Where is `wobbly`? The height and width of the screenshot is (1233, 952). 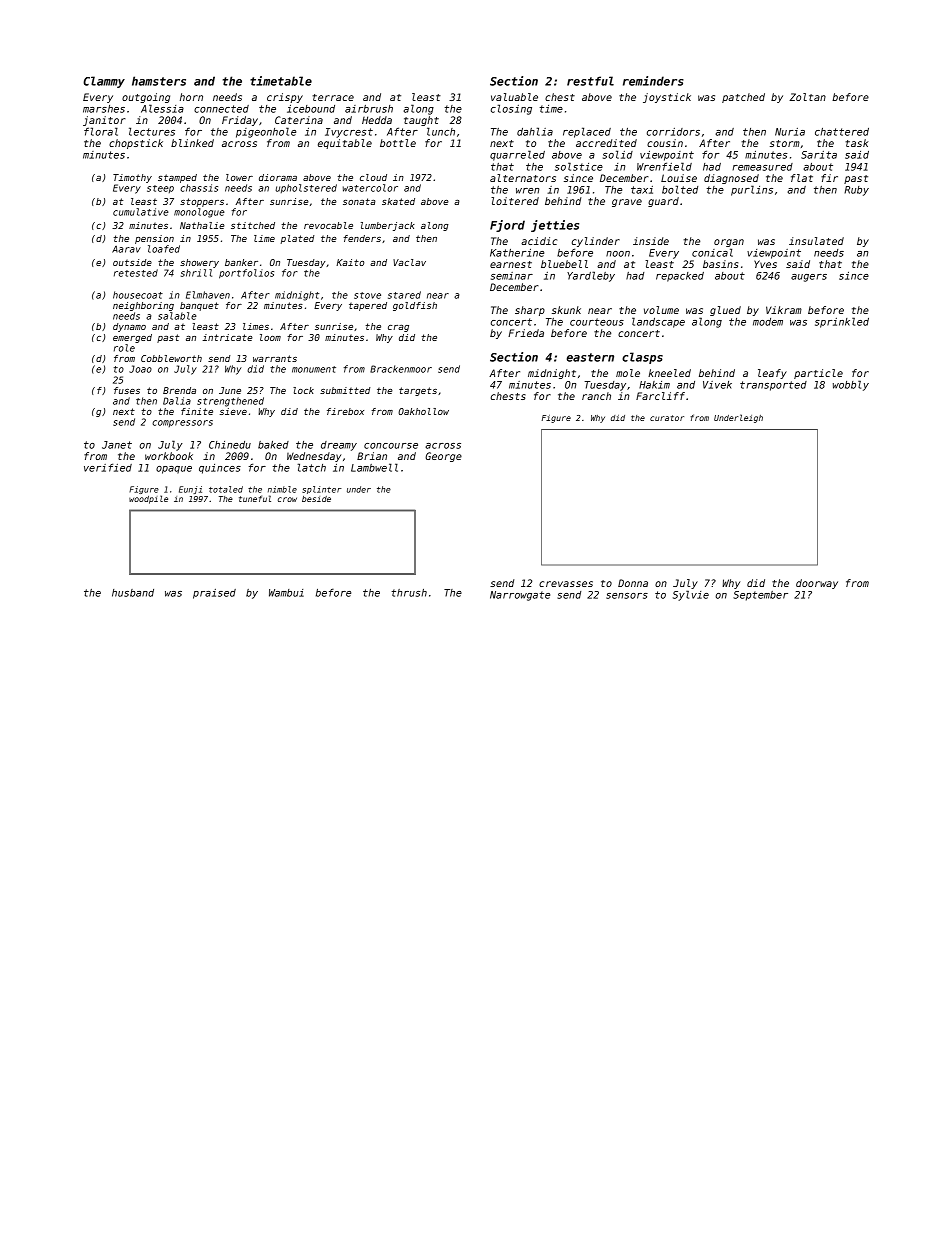
wobbly is located at coordinates (851, 385).
